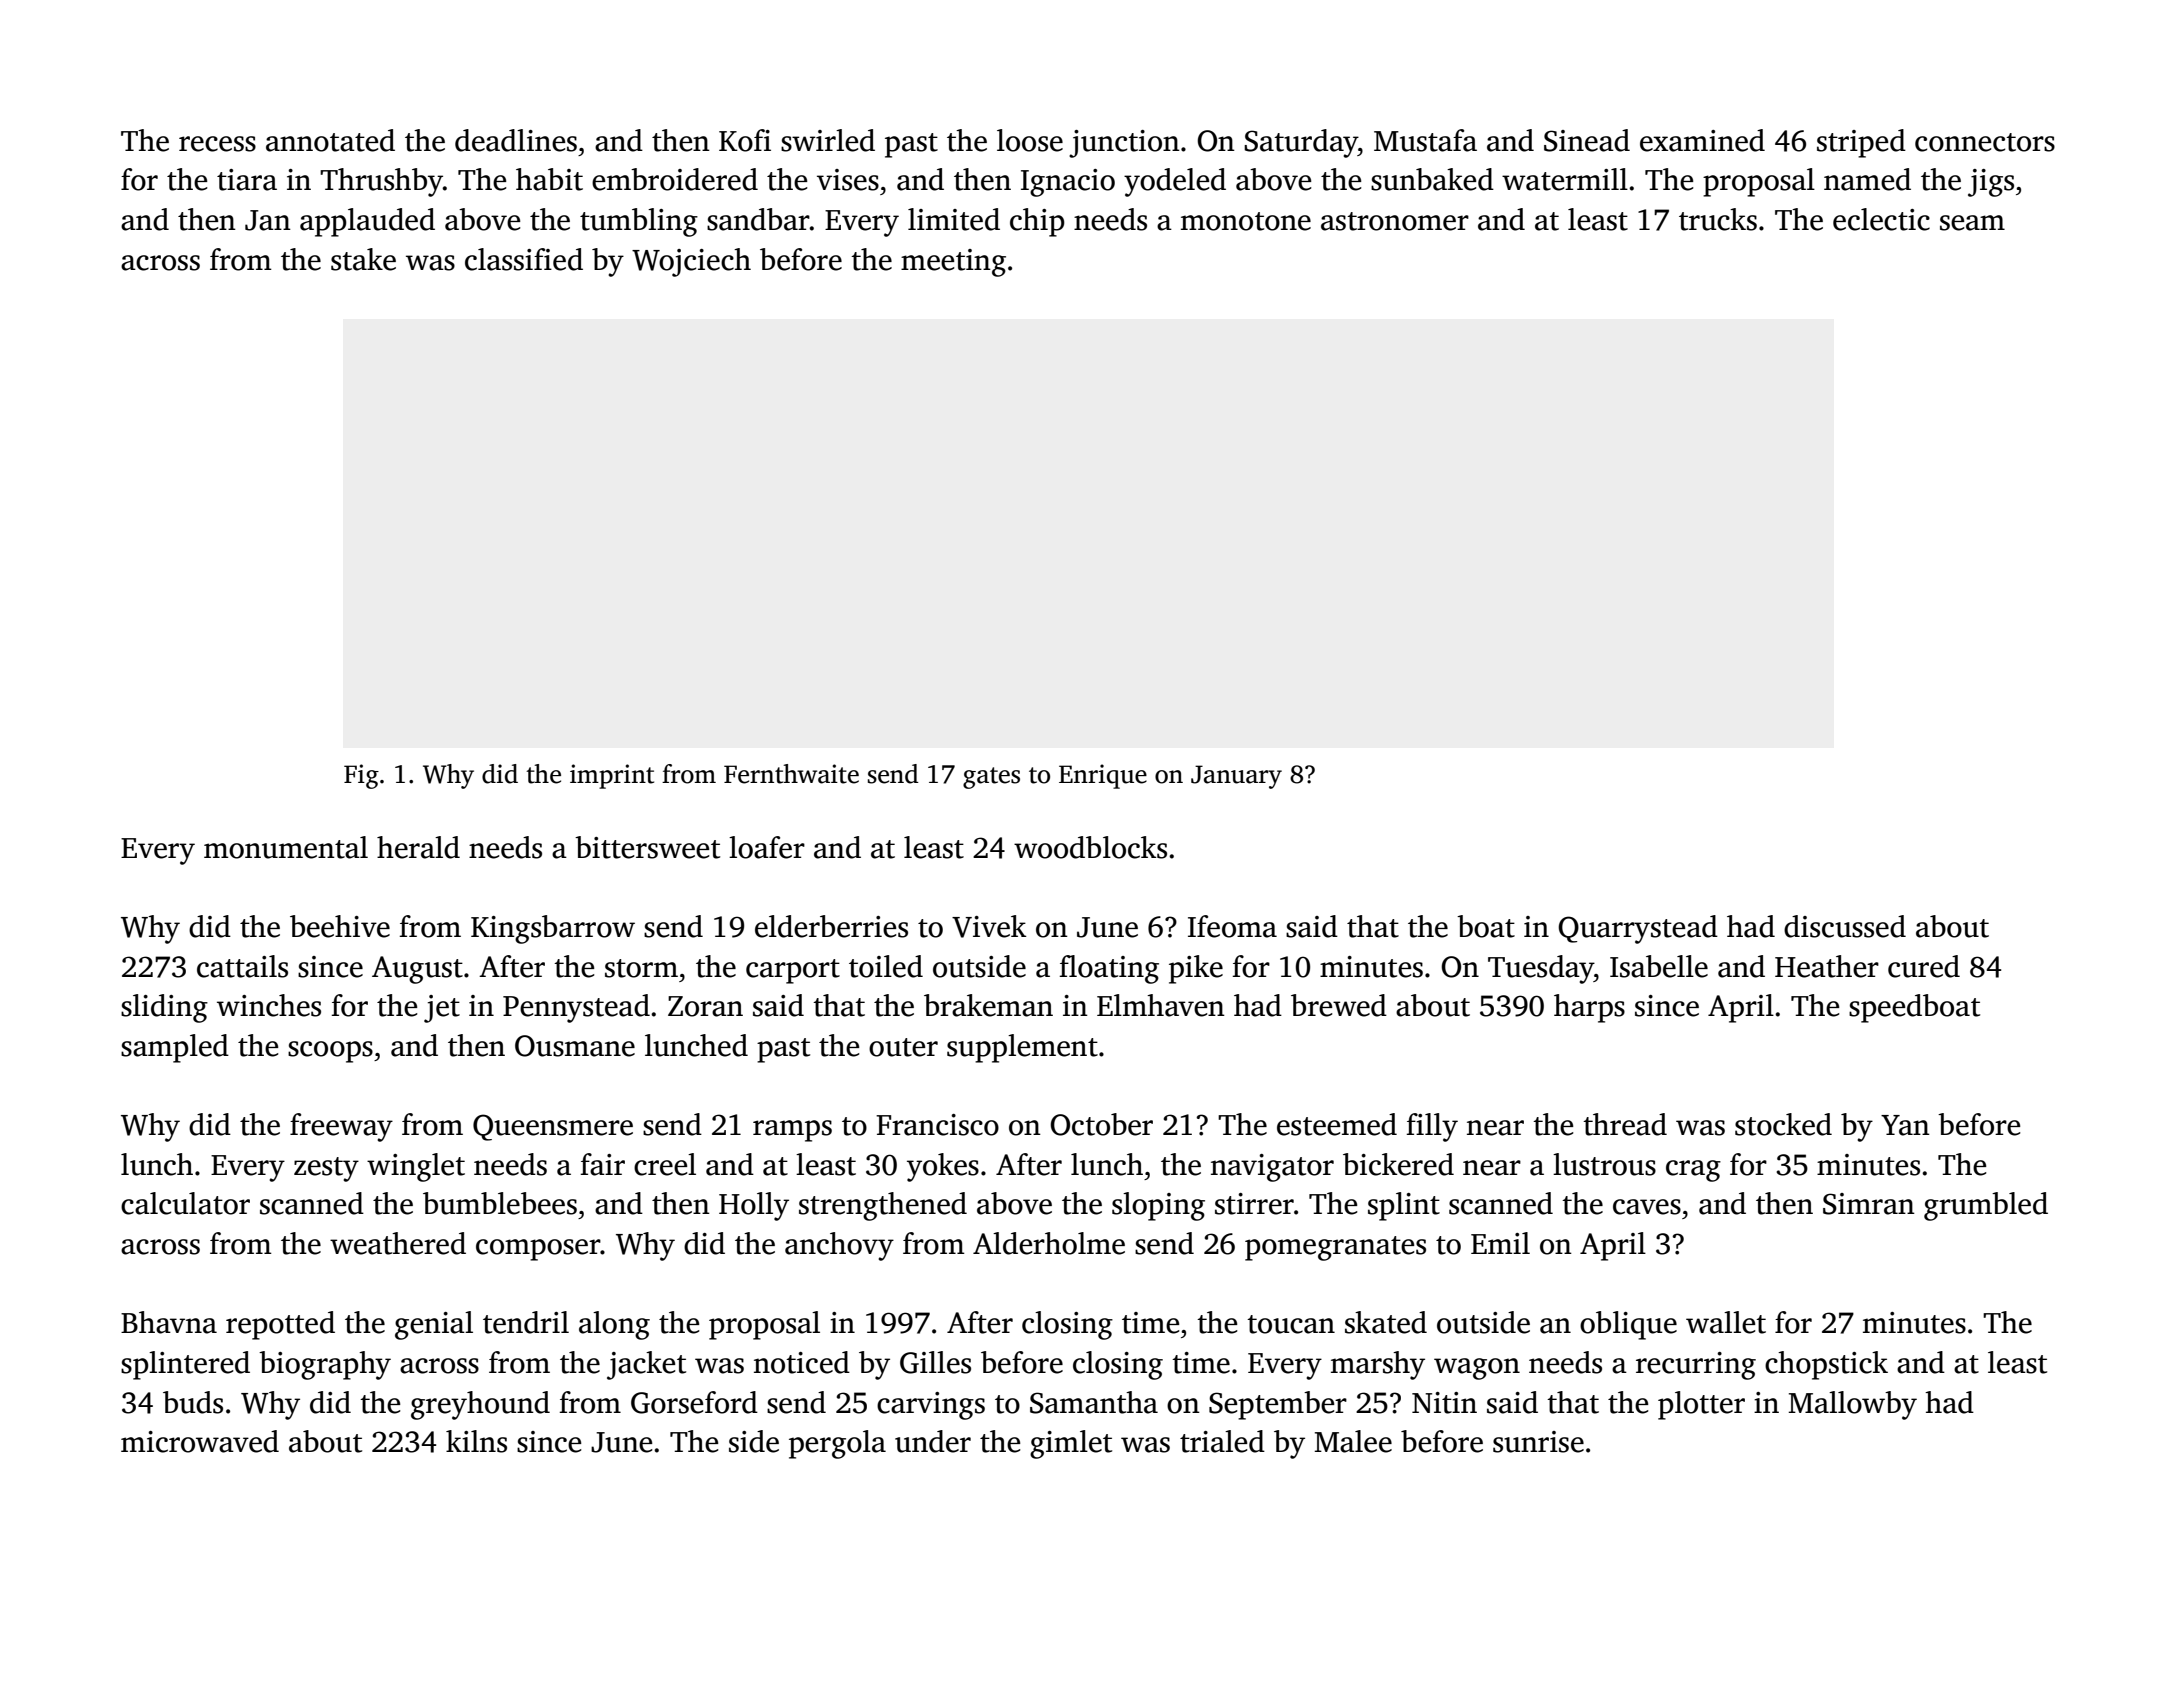 The height and width of the screenshot is (1683, 2178). I want to click on cured, so click(1924, 966).
